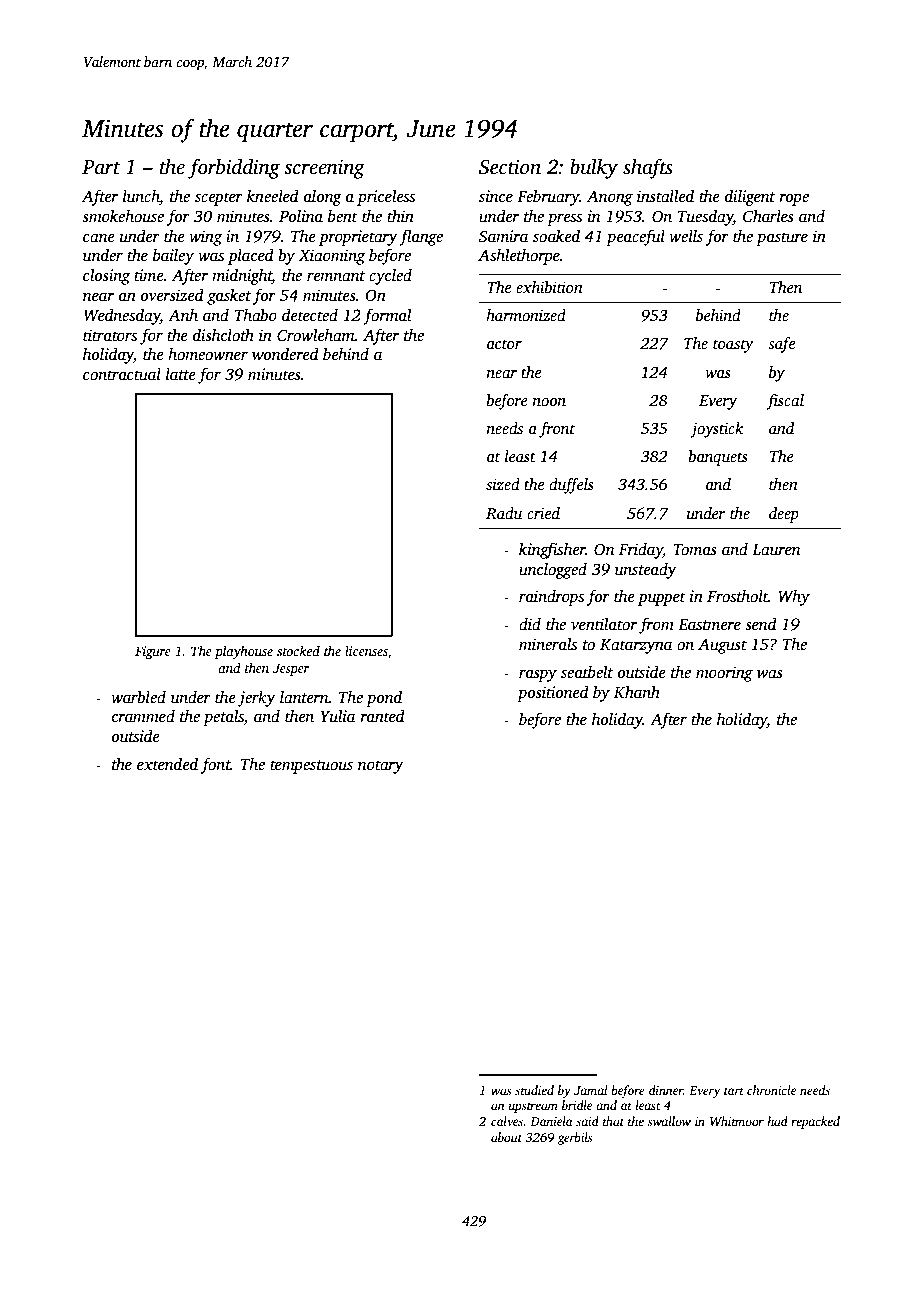  I want to click on fiscal, so click(785, 402).
